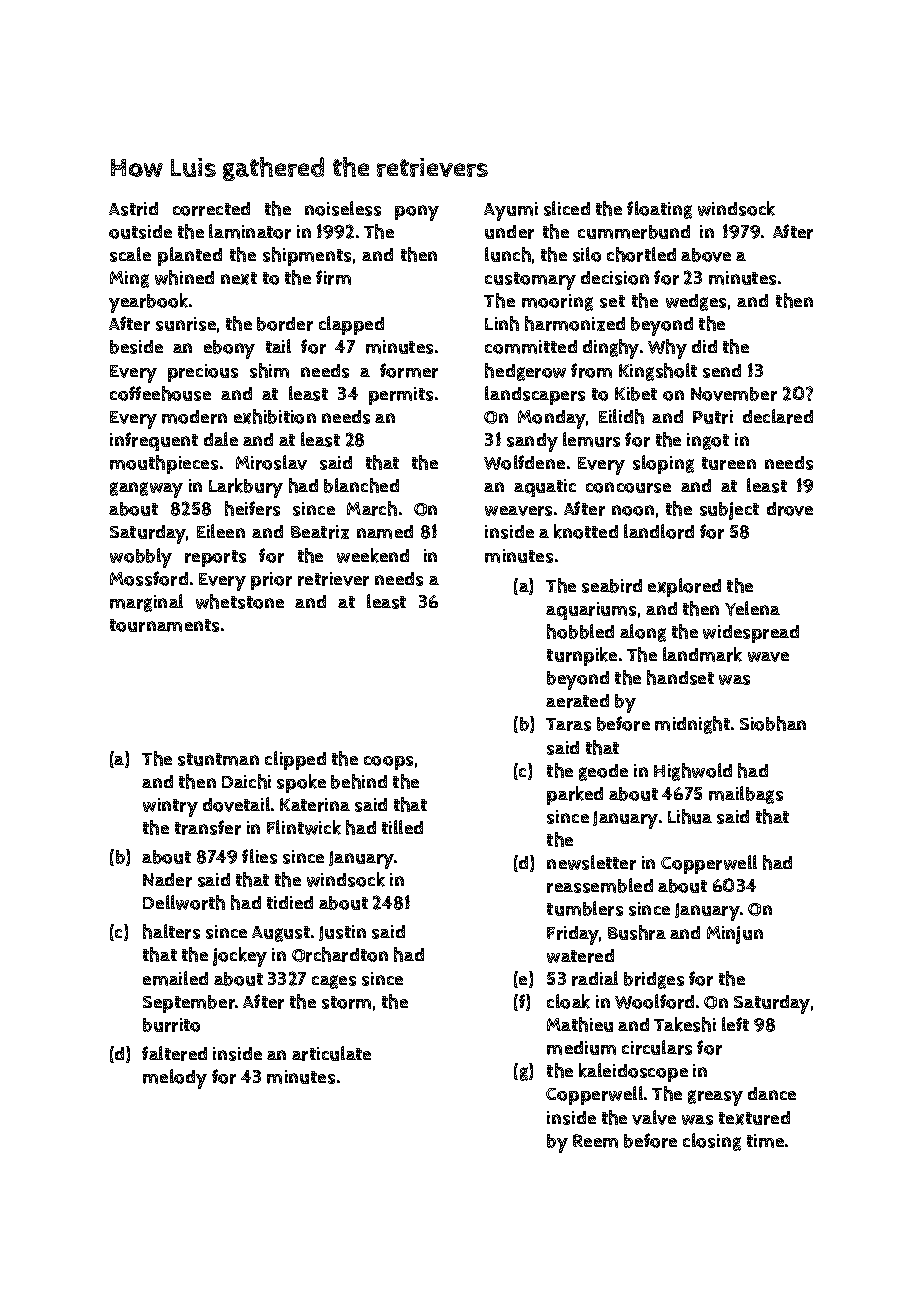 The width and height of the screenshot is (924, 1311). I want to click on Putri, so click(713, 417).
